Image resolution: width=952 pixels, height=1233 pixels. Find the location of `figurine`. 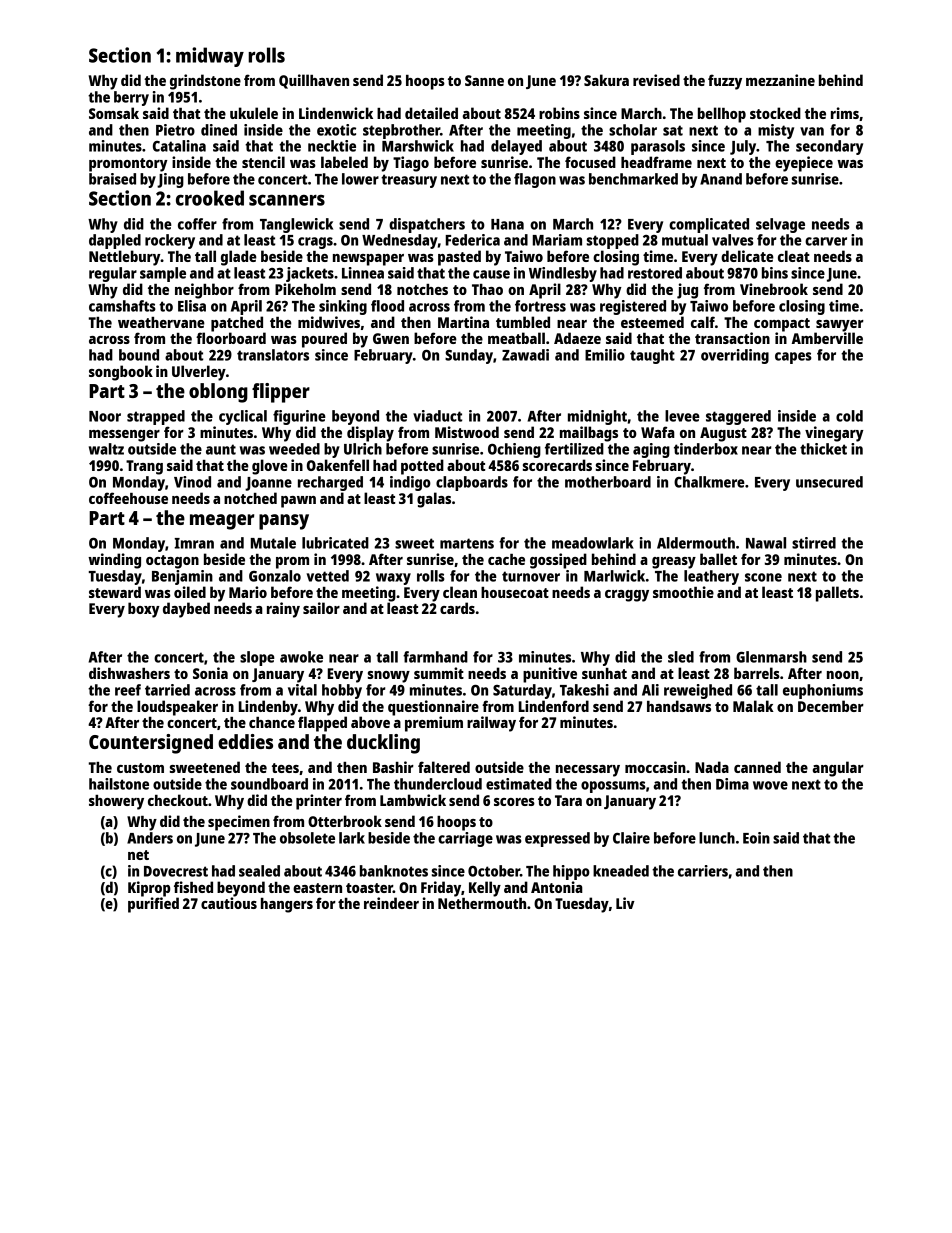

figurine is located at coordinates (299, 417).
